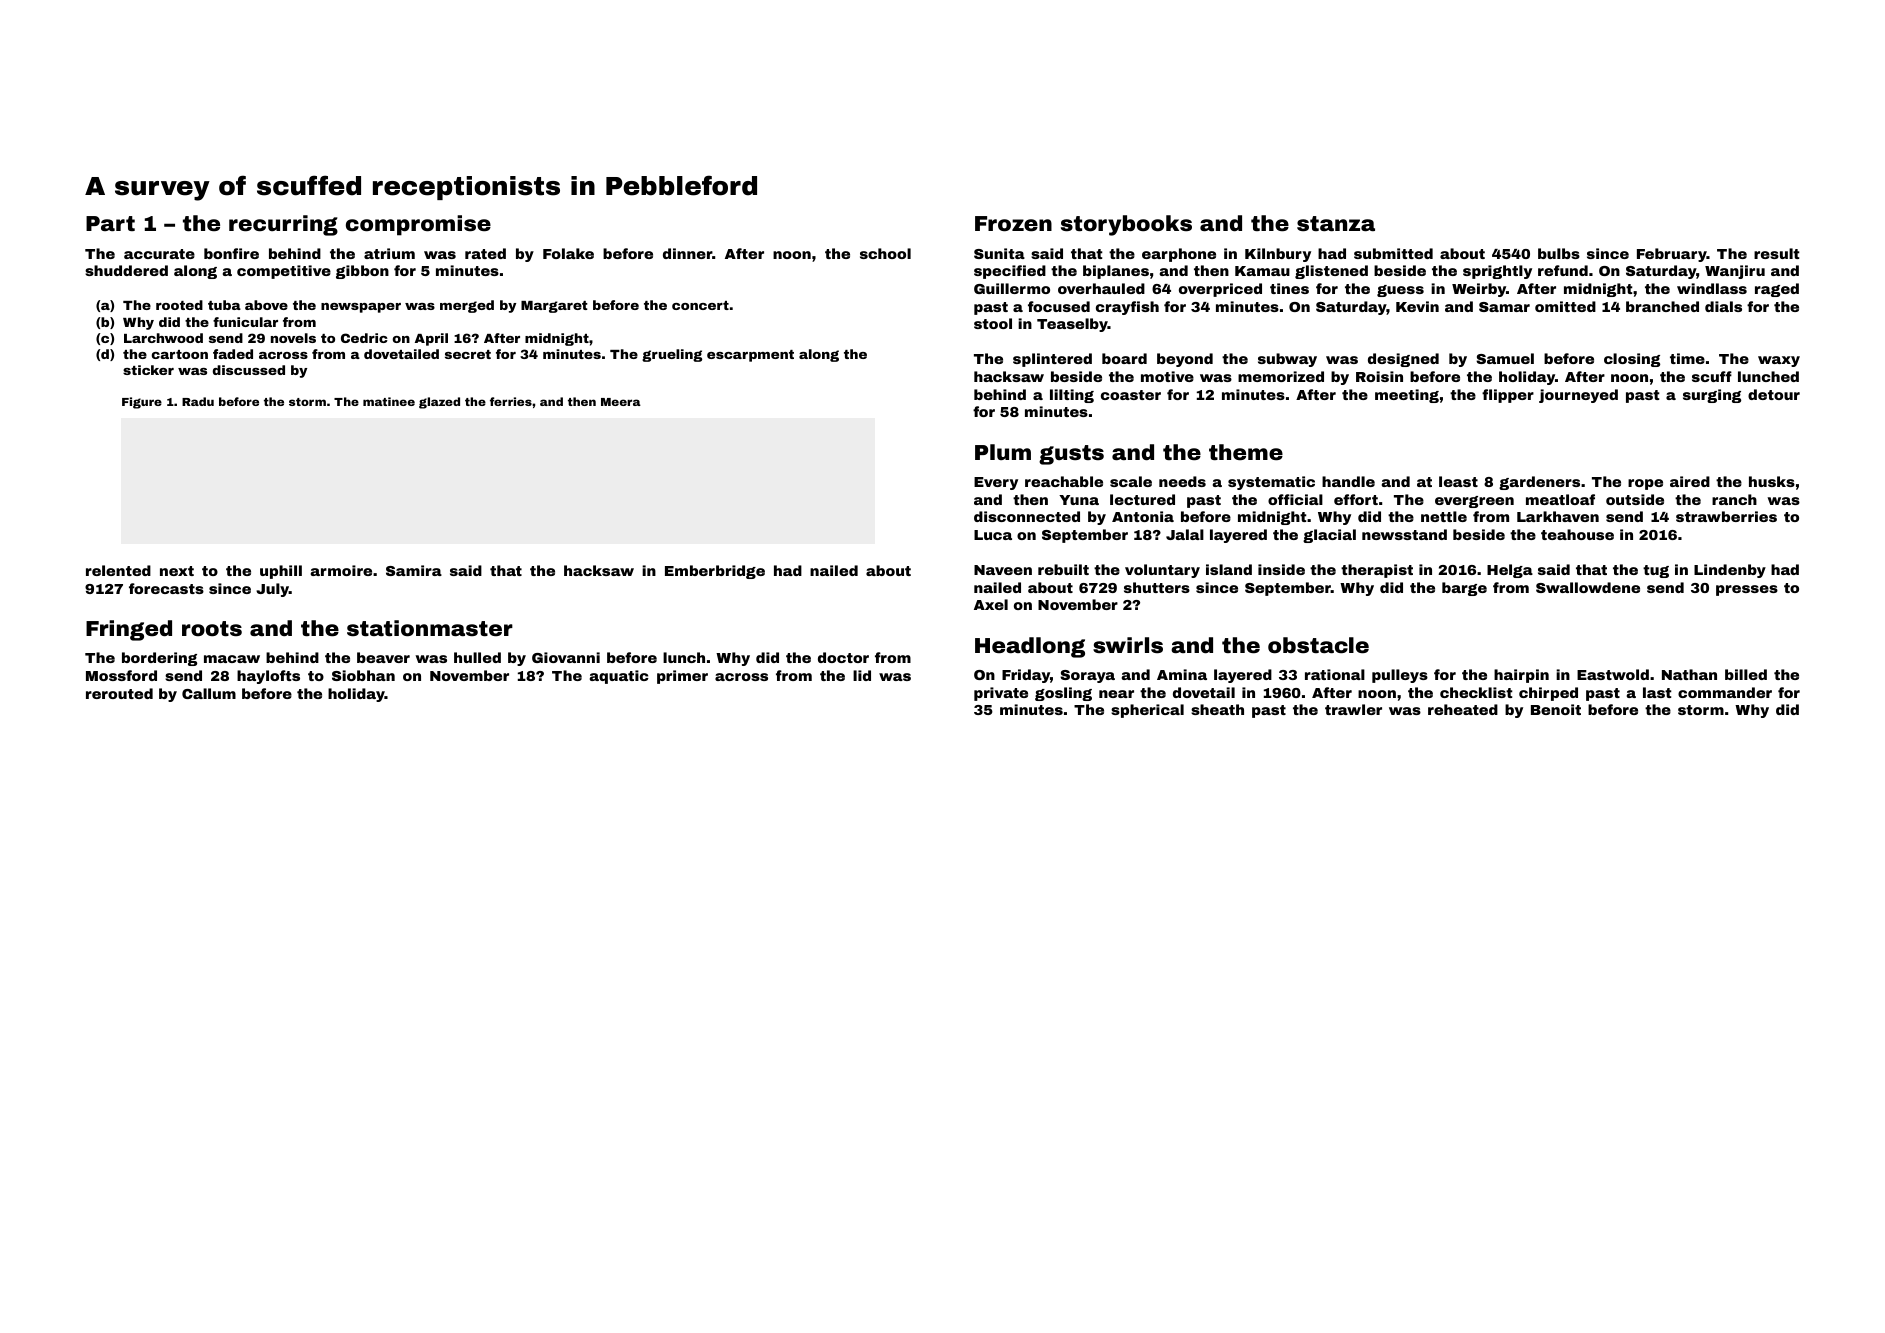 The width and height of the image is (1885, 1333). What do you see at coordinates (1318, 645) in the image?
I see `obstacle` at bounding box center [1318, 645].
